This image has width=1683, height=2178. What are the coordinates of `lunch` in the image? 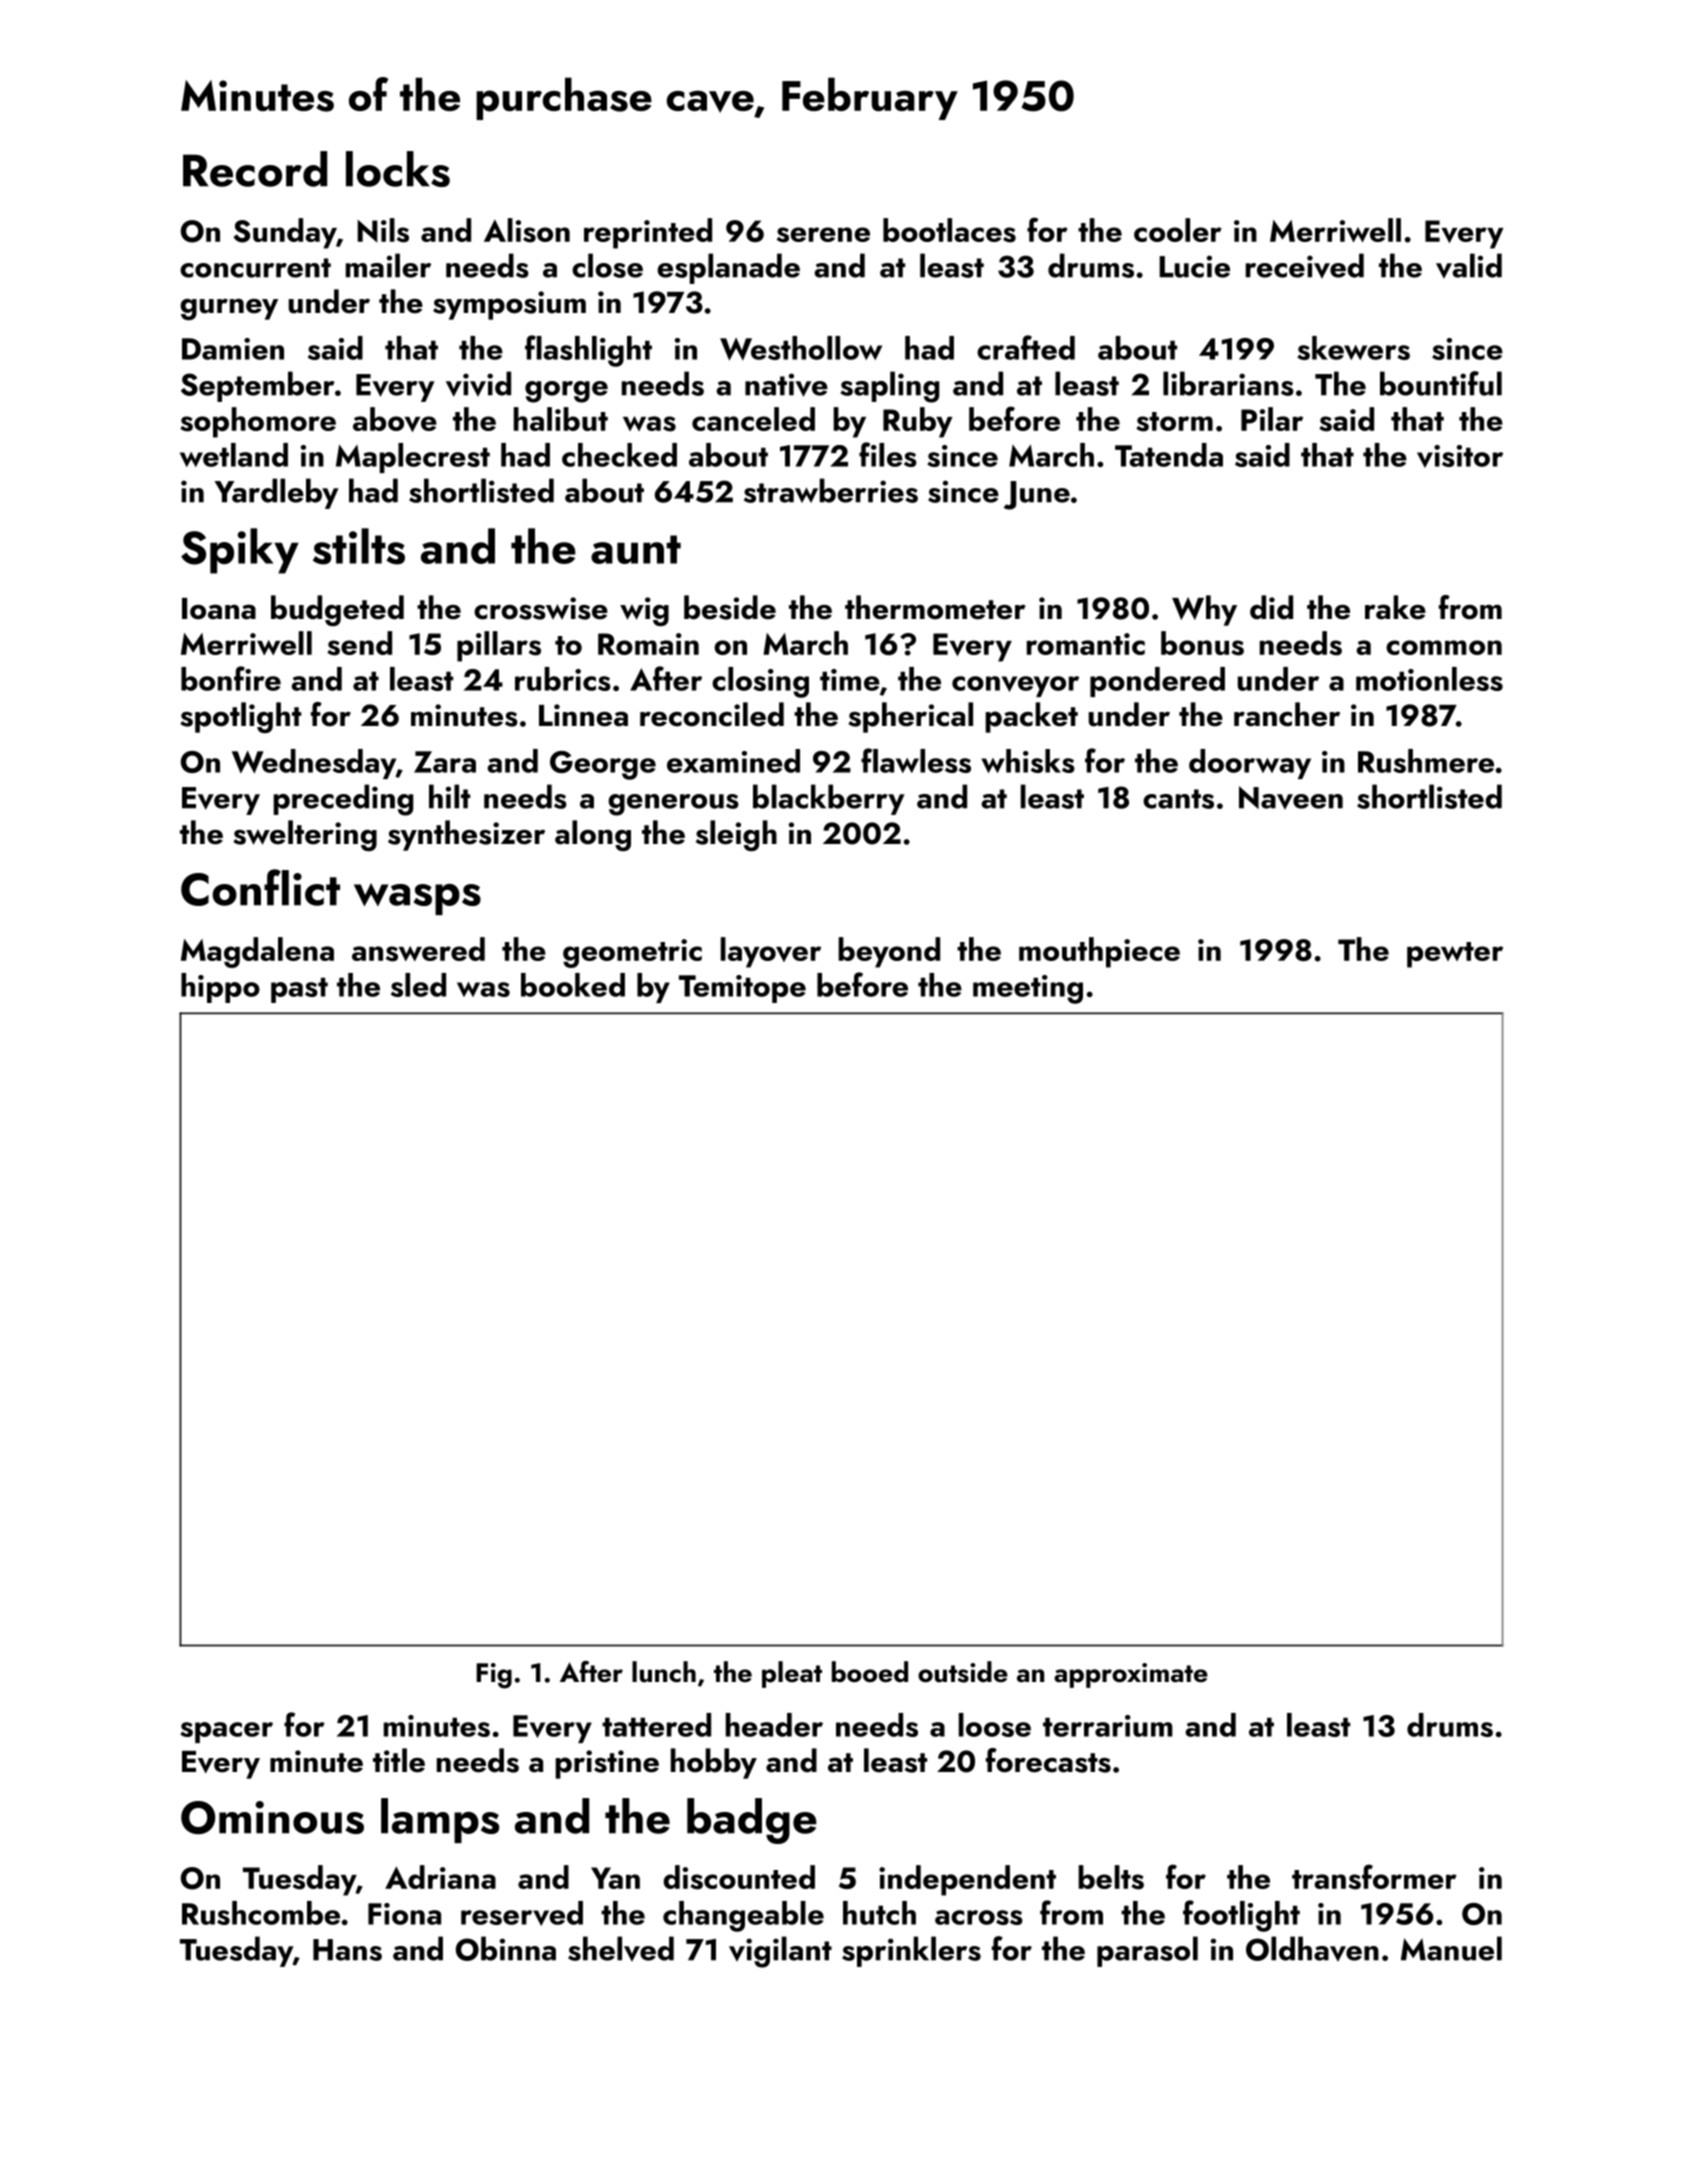 It's located at (664, 1672).
